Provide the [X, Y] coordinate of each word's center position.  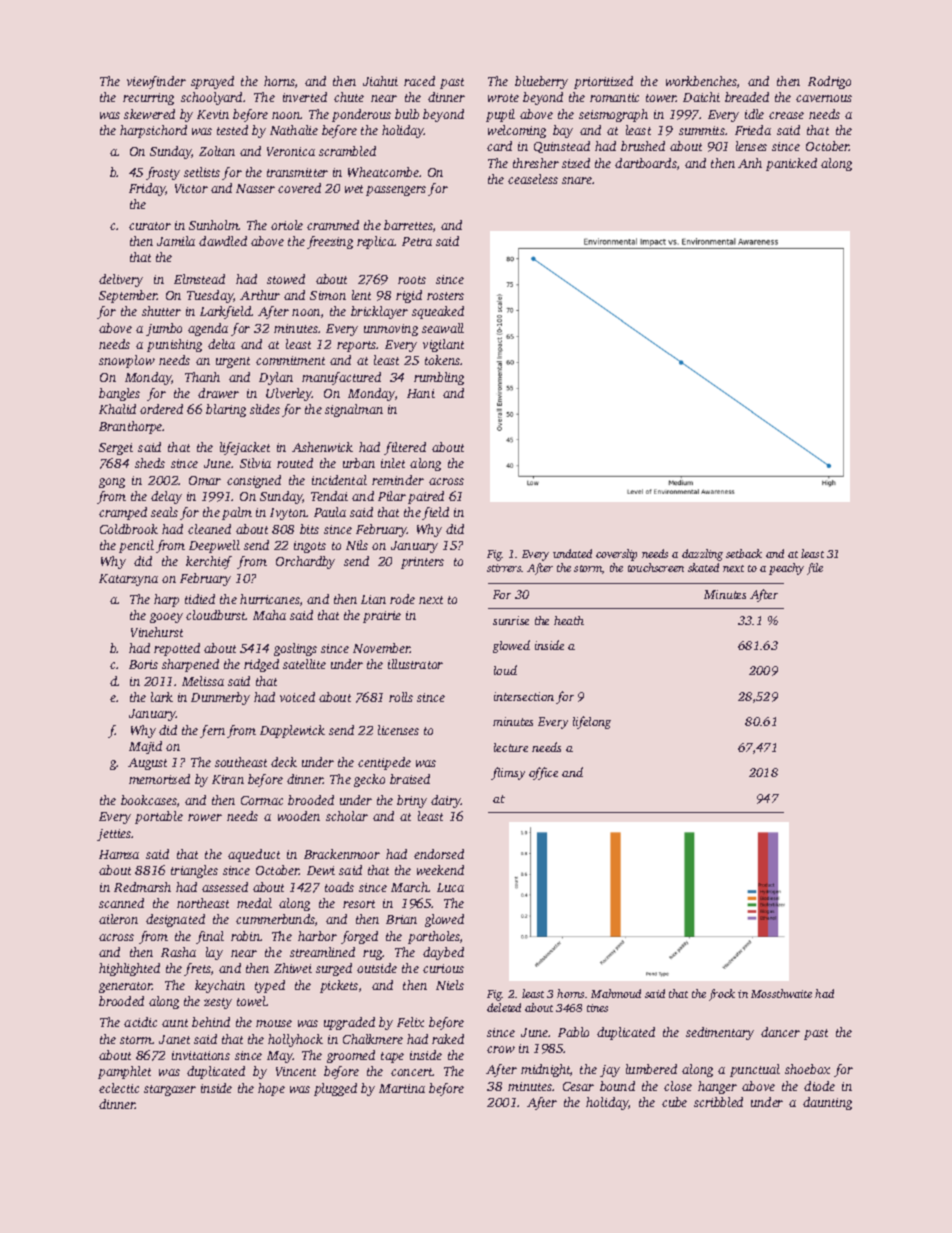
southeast [241, 762]
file [815, 569]
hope [271, 1089]
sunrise [511, 620]
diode [819, 1086]
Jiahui [380, 81]
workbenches [701, 81]
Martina [402, 1088]
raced [419, 81]
